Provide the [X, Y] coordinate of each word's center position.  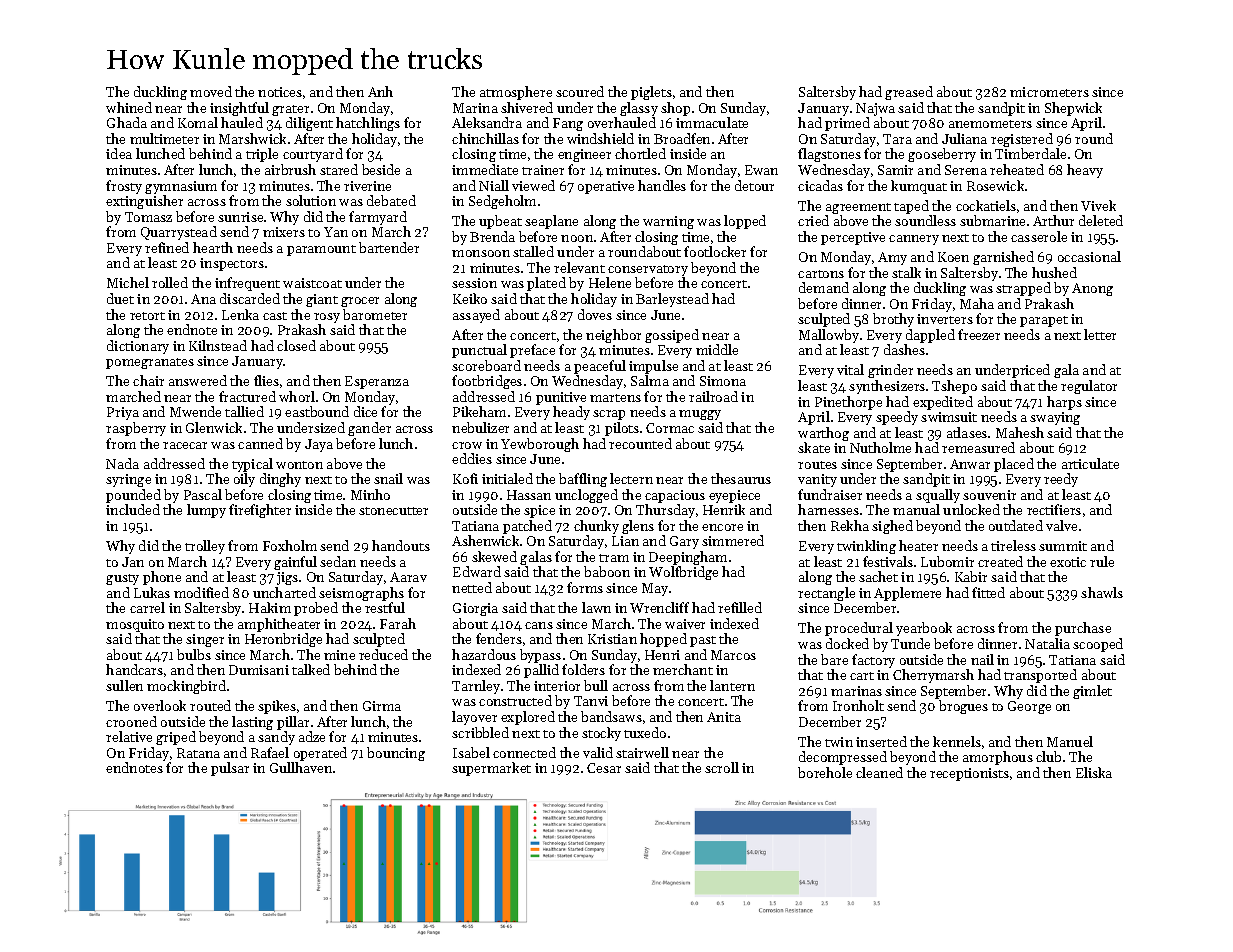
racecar [185, 445]
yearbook [924, 629]
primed [847, 124]
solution [311, 200]
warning [668, 222]
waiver [685, 624]
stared [339, 169]
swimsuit [949, 417]
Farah [398, 623]
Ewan [761, 170]
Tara [897, 139]
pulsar [230, 769]
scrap [609, 415]
